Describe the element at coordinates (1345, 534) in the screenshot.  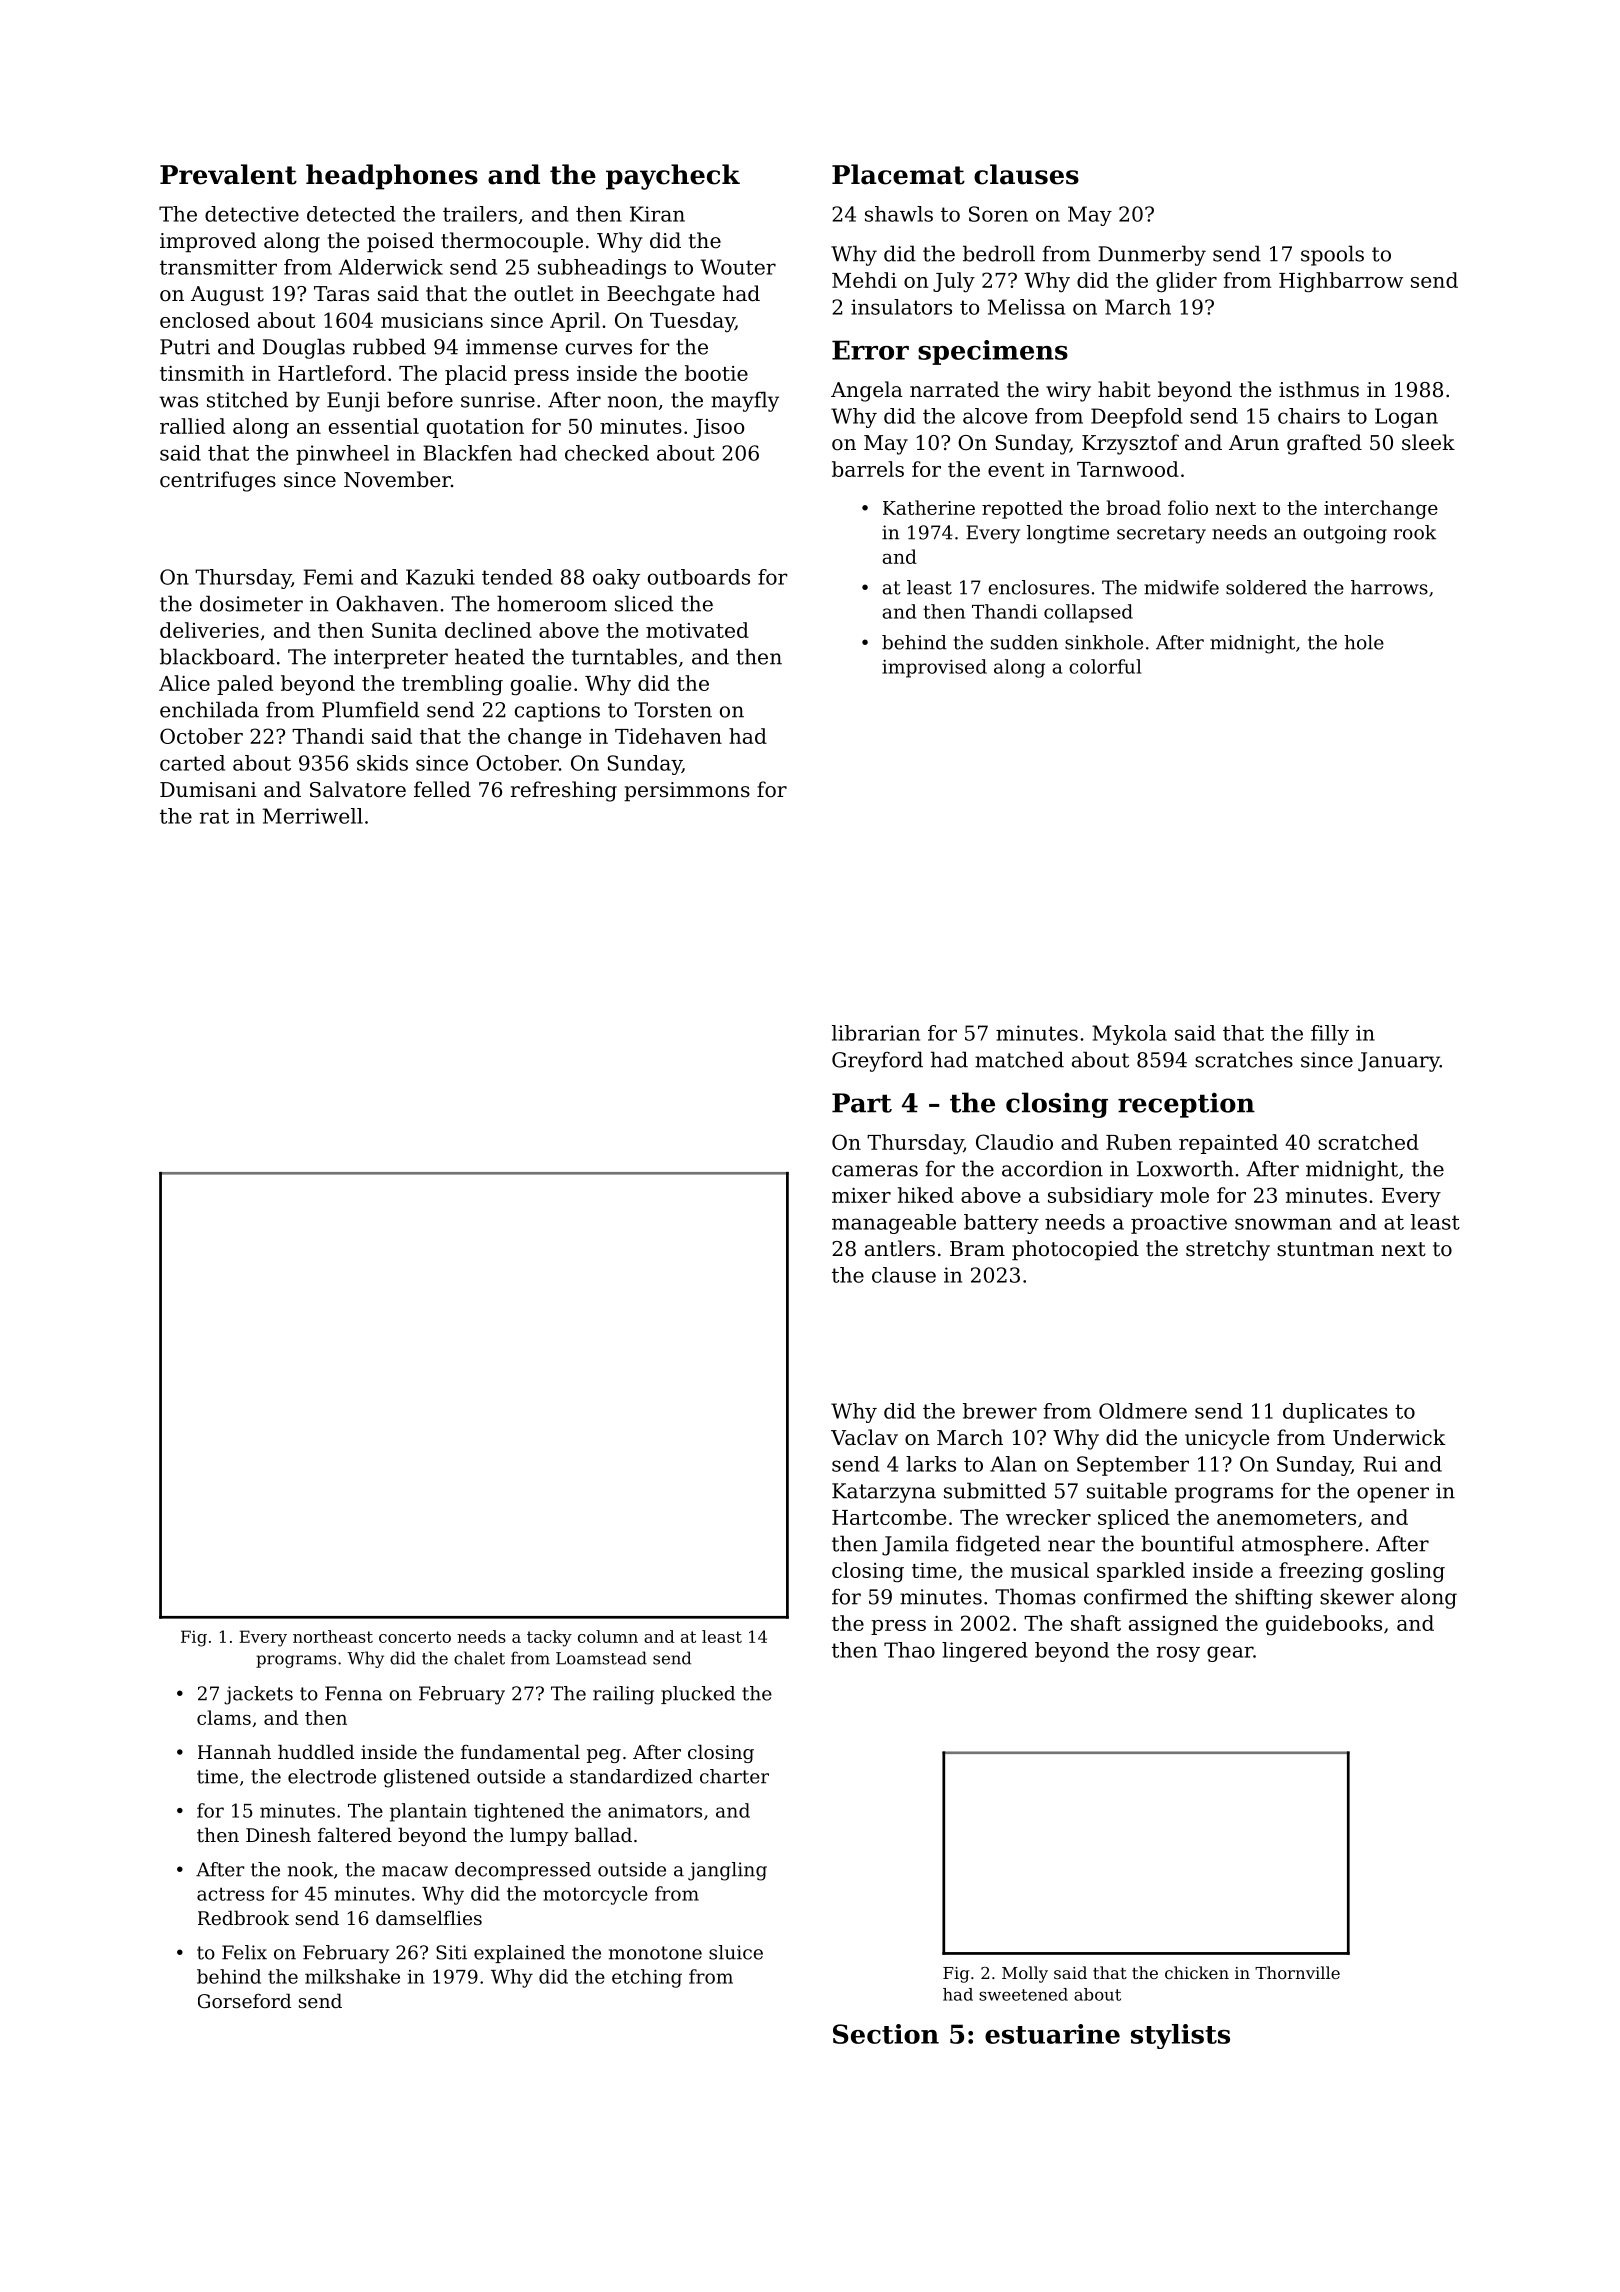
I see `outgoing` at that location.
